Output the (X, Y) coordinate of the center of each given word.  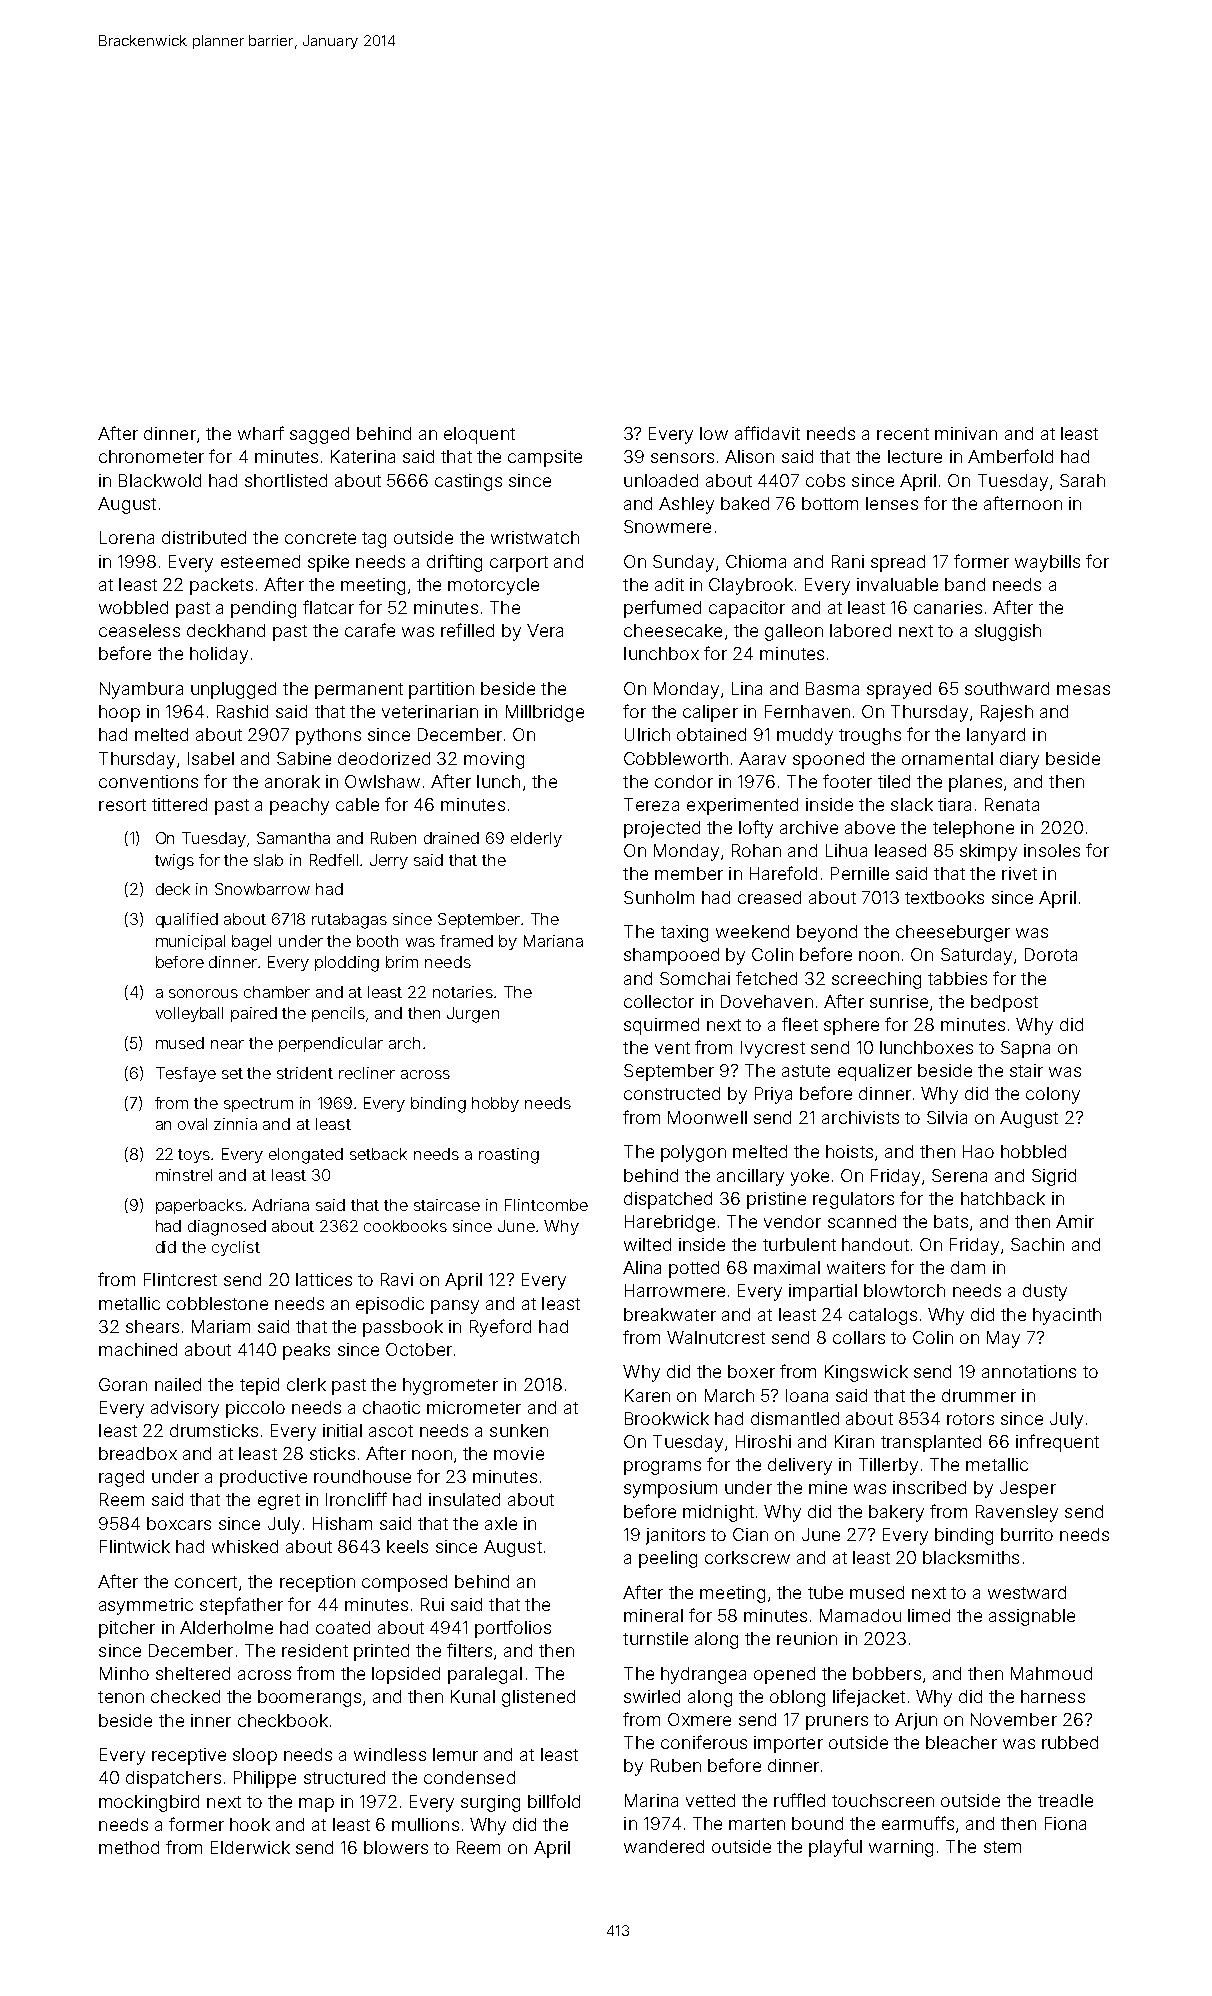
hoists (849, 1151)
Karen (647, 1395)
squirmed (661, 1026)
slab (268, 860)
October (419, 1349)
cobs (825, 480)
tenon (121, 1697)
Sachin (1037, 1244)
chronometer (151, 456)
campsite (545, 458)
